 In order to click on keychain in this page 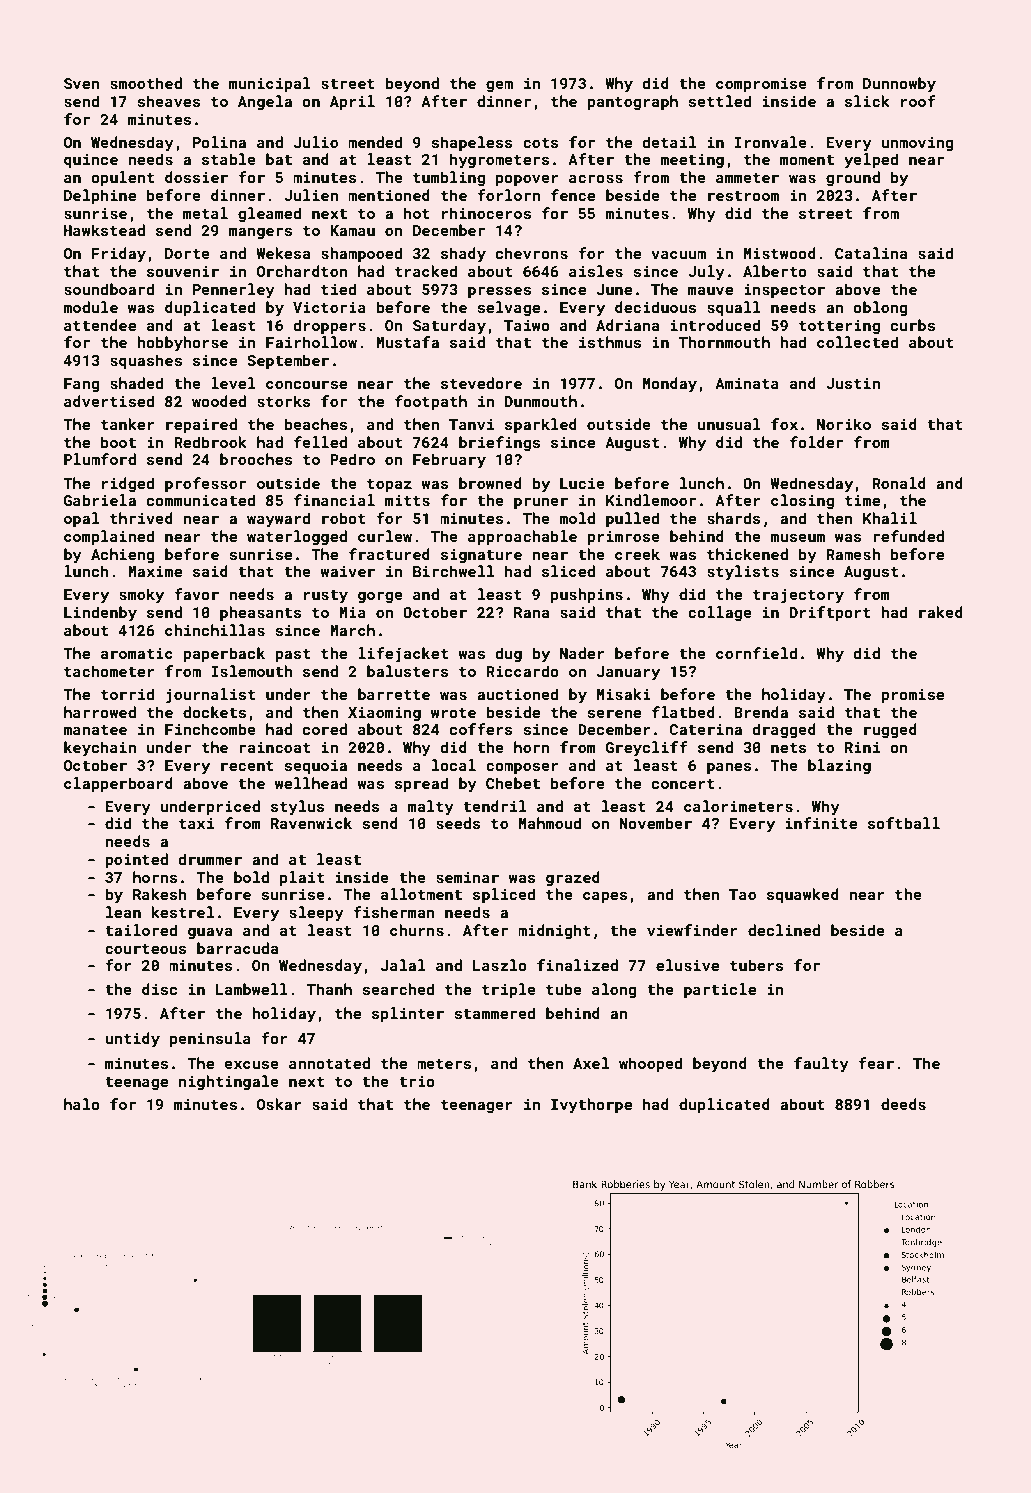, I will do `click(100, 748)`.
